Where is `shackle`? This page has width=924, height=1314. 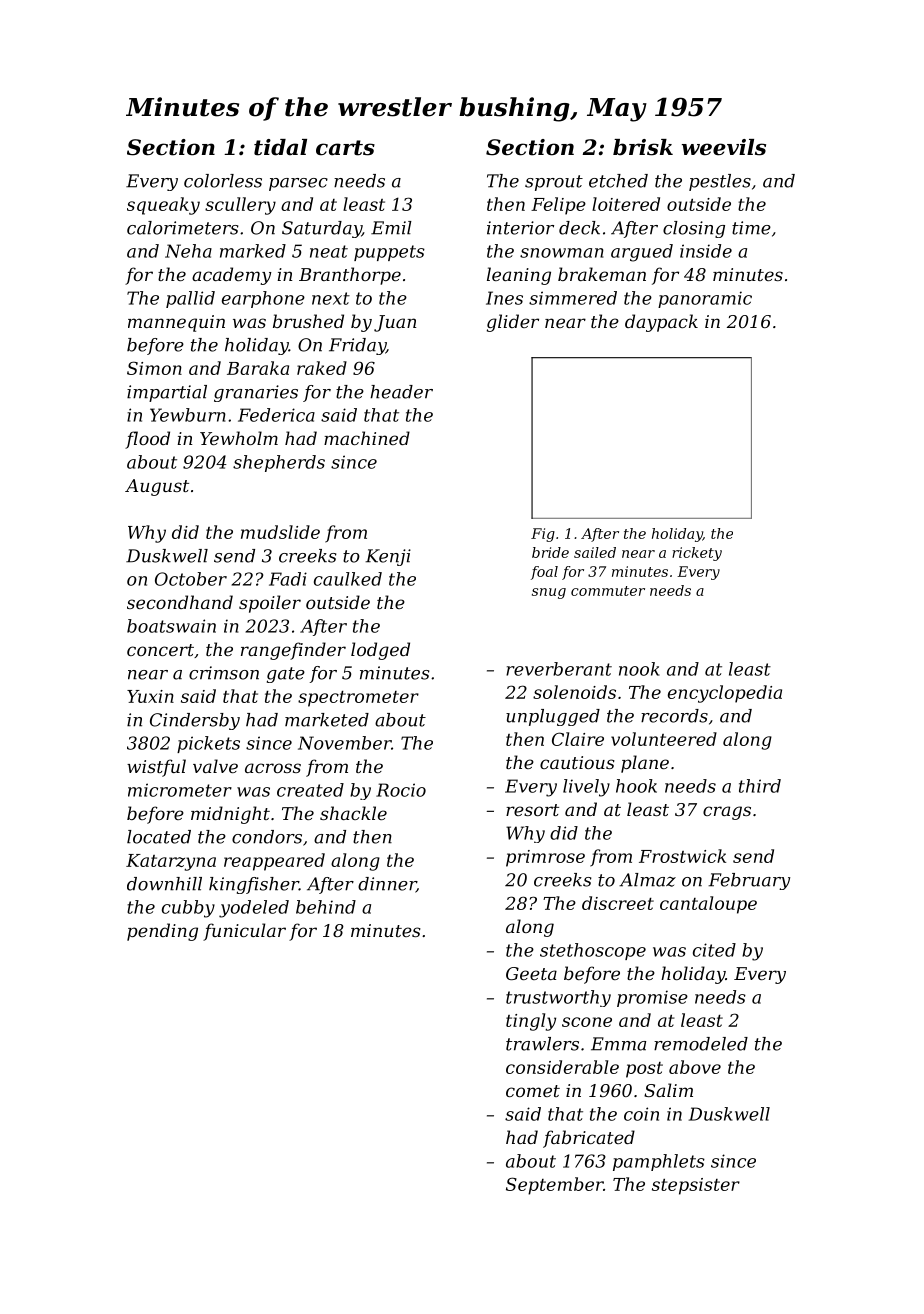 shackle is located at coordinates (353, 813).
